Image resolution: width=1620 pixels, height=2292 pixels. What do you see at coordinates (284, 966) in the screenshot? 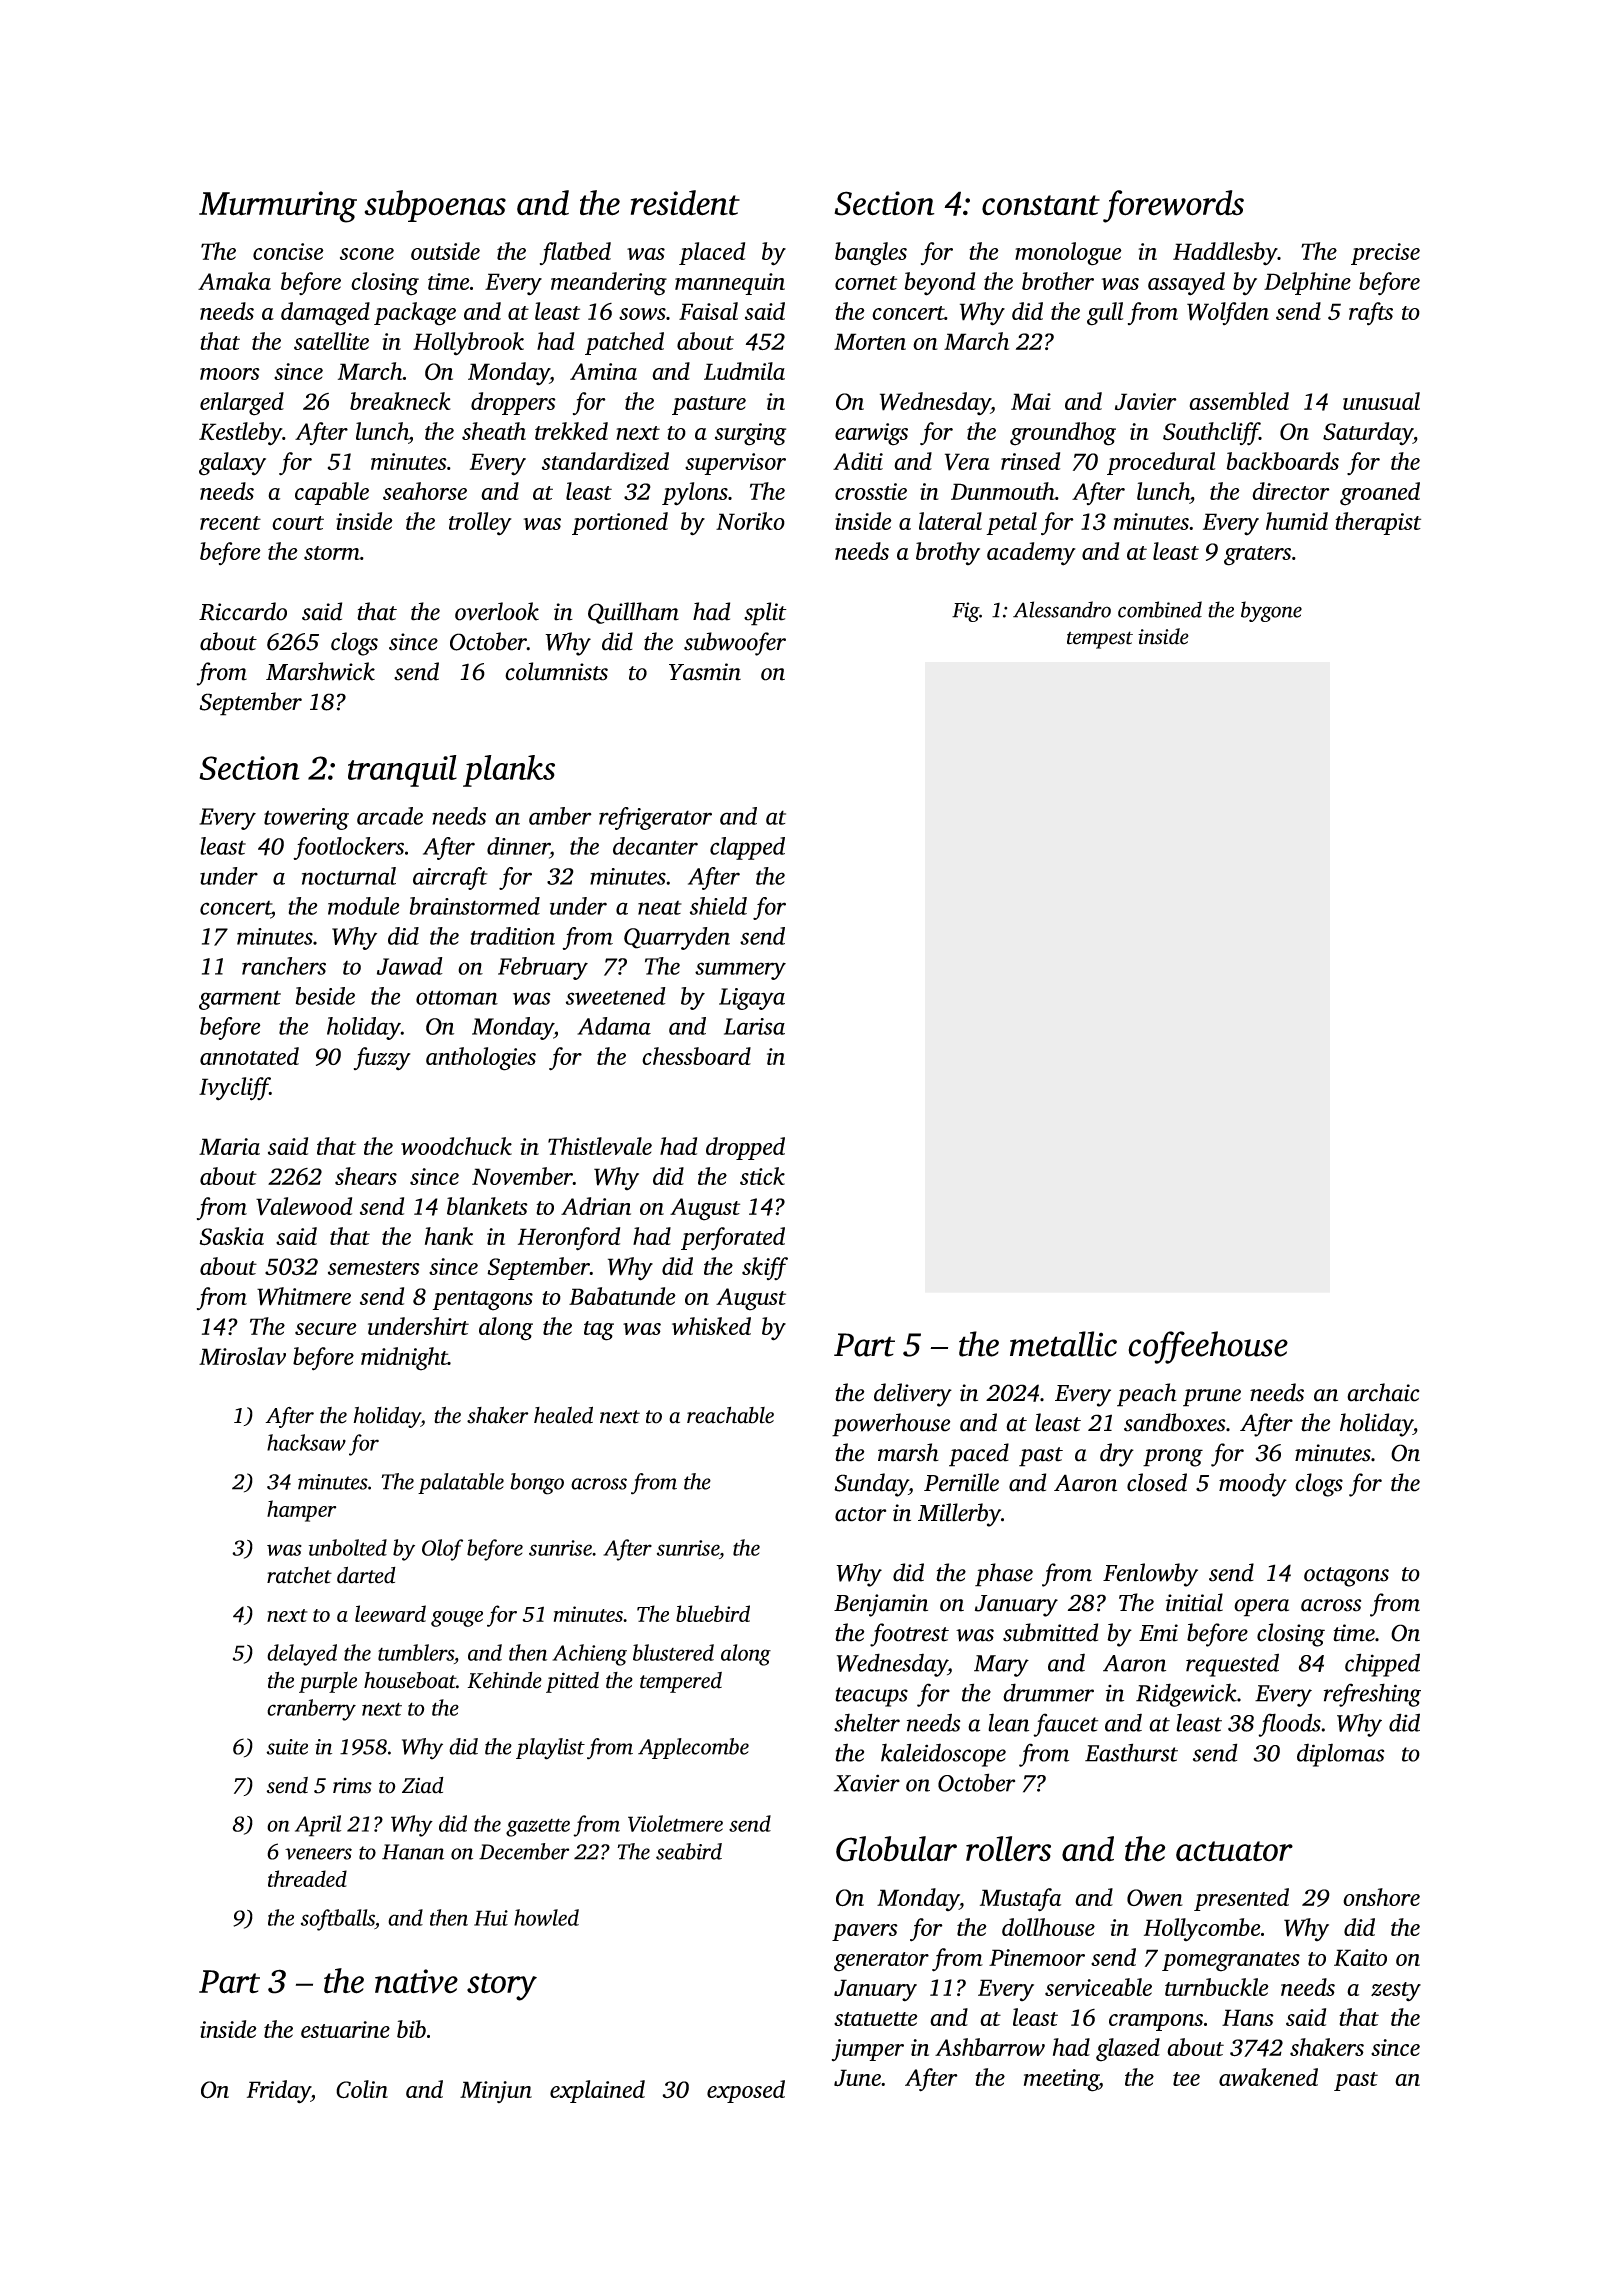
I see `ranchers` at bounding box center [284, 966].
